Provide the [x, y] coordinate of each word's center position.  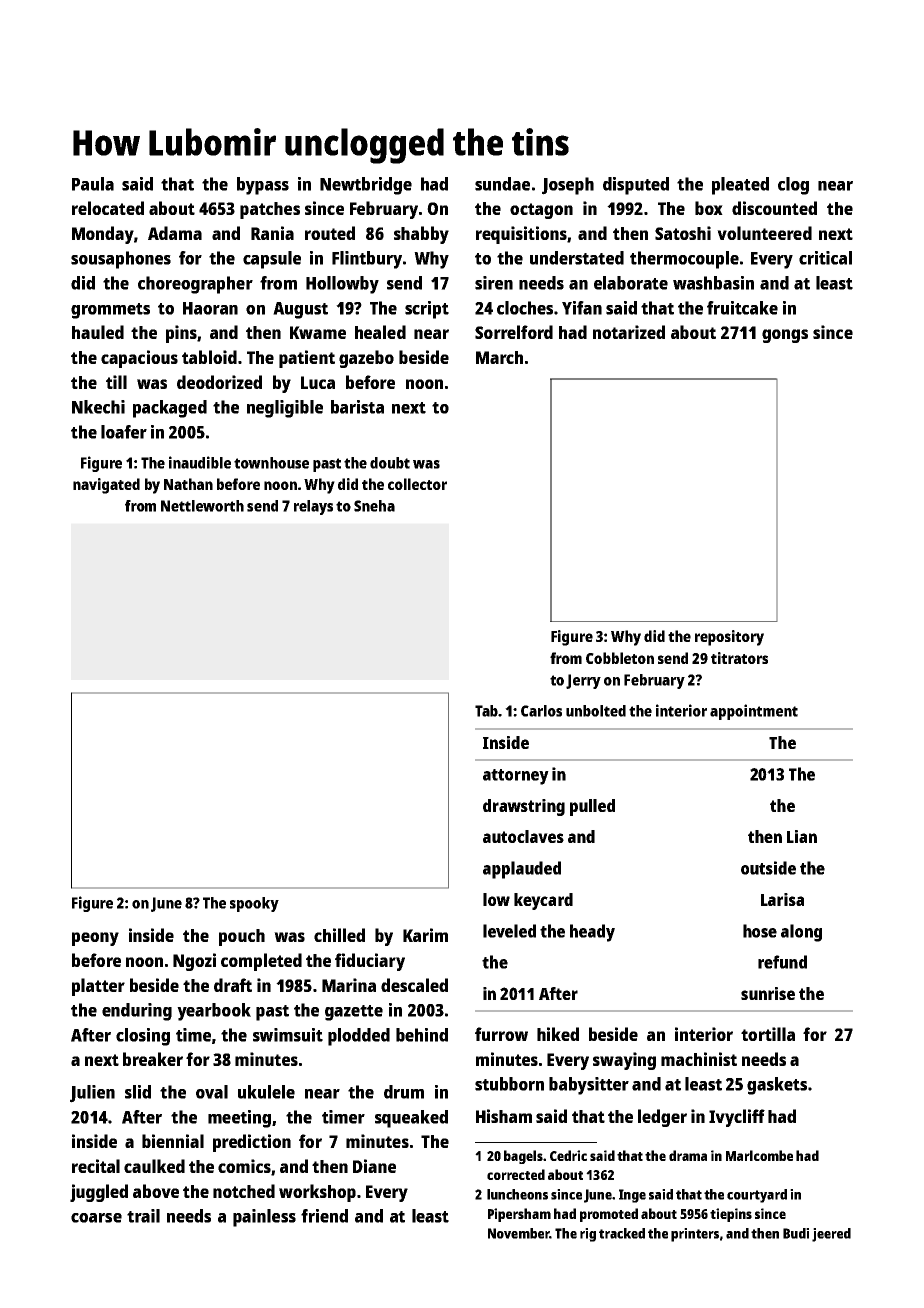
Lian [802, 836]
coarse [96, 1218]
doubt [390, 463]
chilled [339, 935]
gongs [785, 336]
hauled [98, 332]
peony [95, 939]
